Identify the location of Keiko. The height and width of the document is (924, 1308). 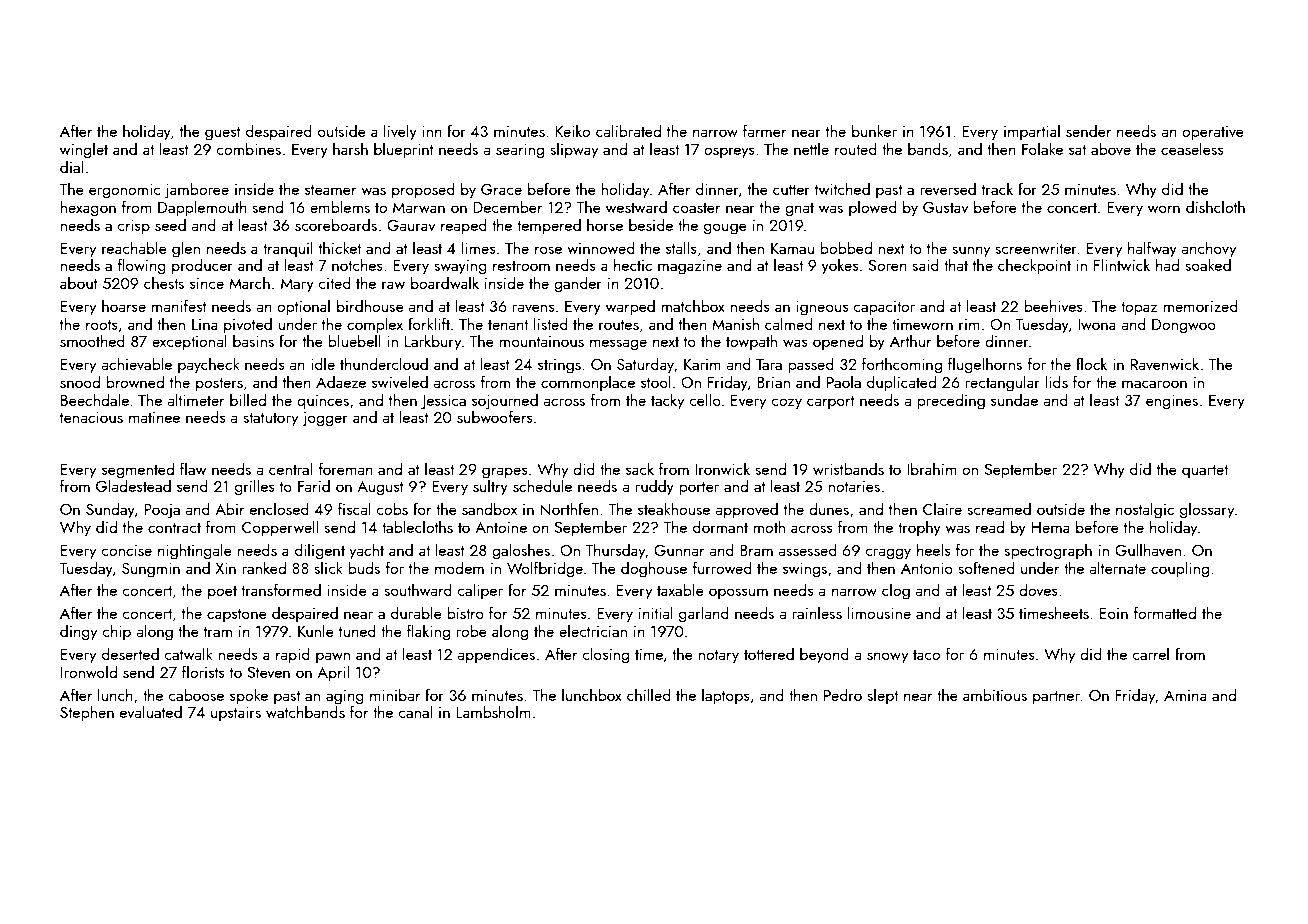
(573, 130).
